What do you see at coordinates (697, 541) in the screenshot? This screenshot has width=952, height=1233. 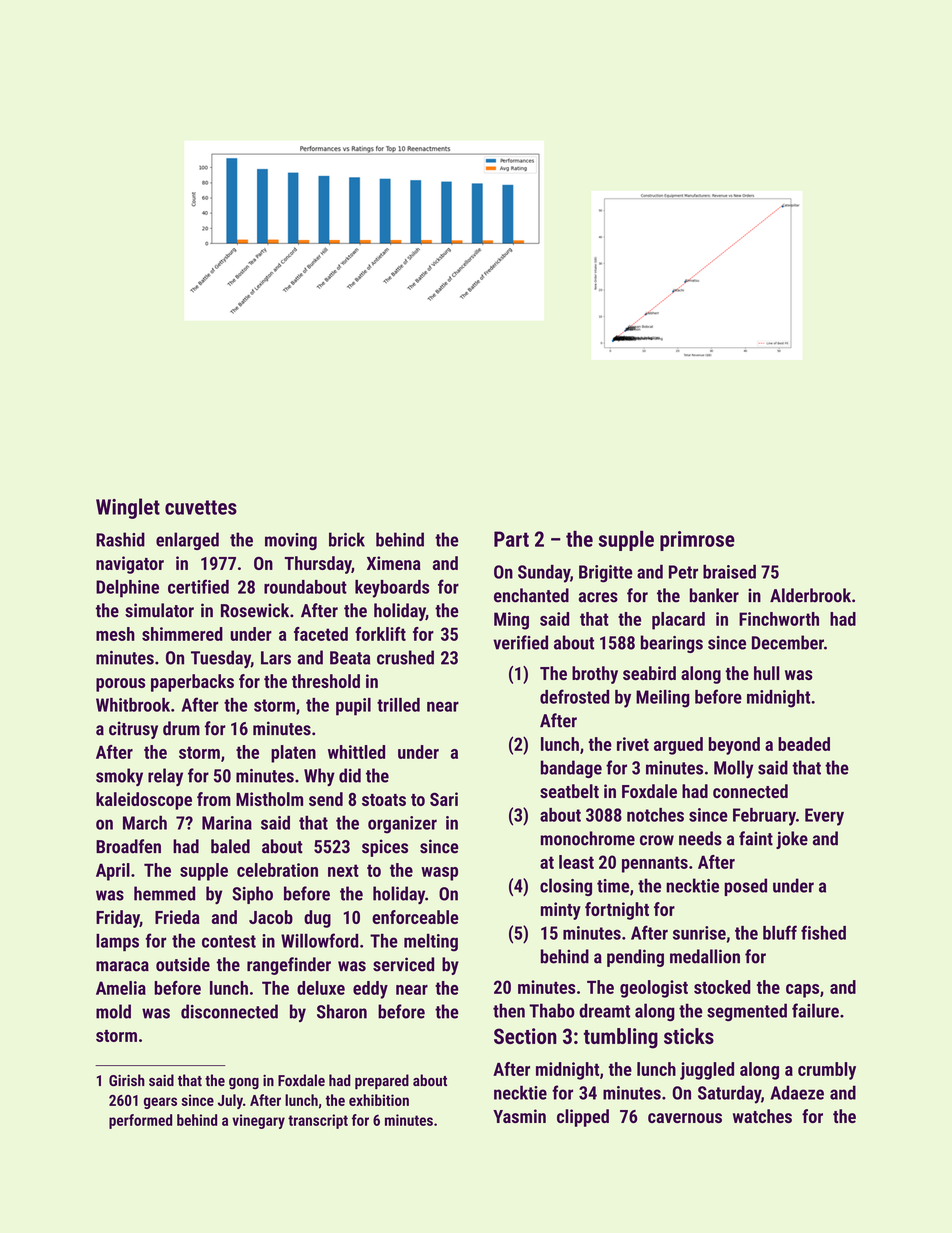 I see `primrose` at bounding box center [697, 541].
